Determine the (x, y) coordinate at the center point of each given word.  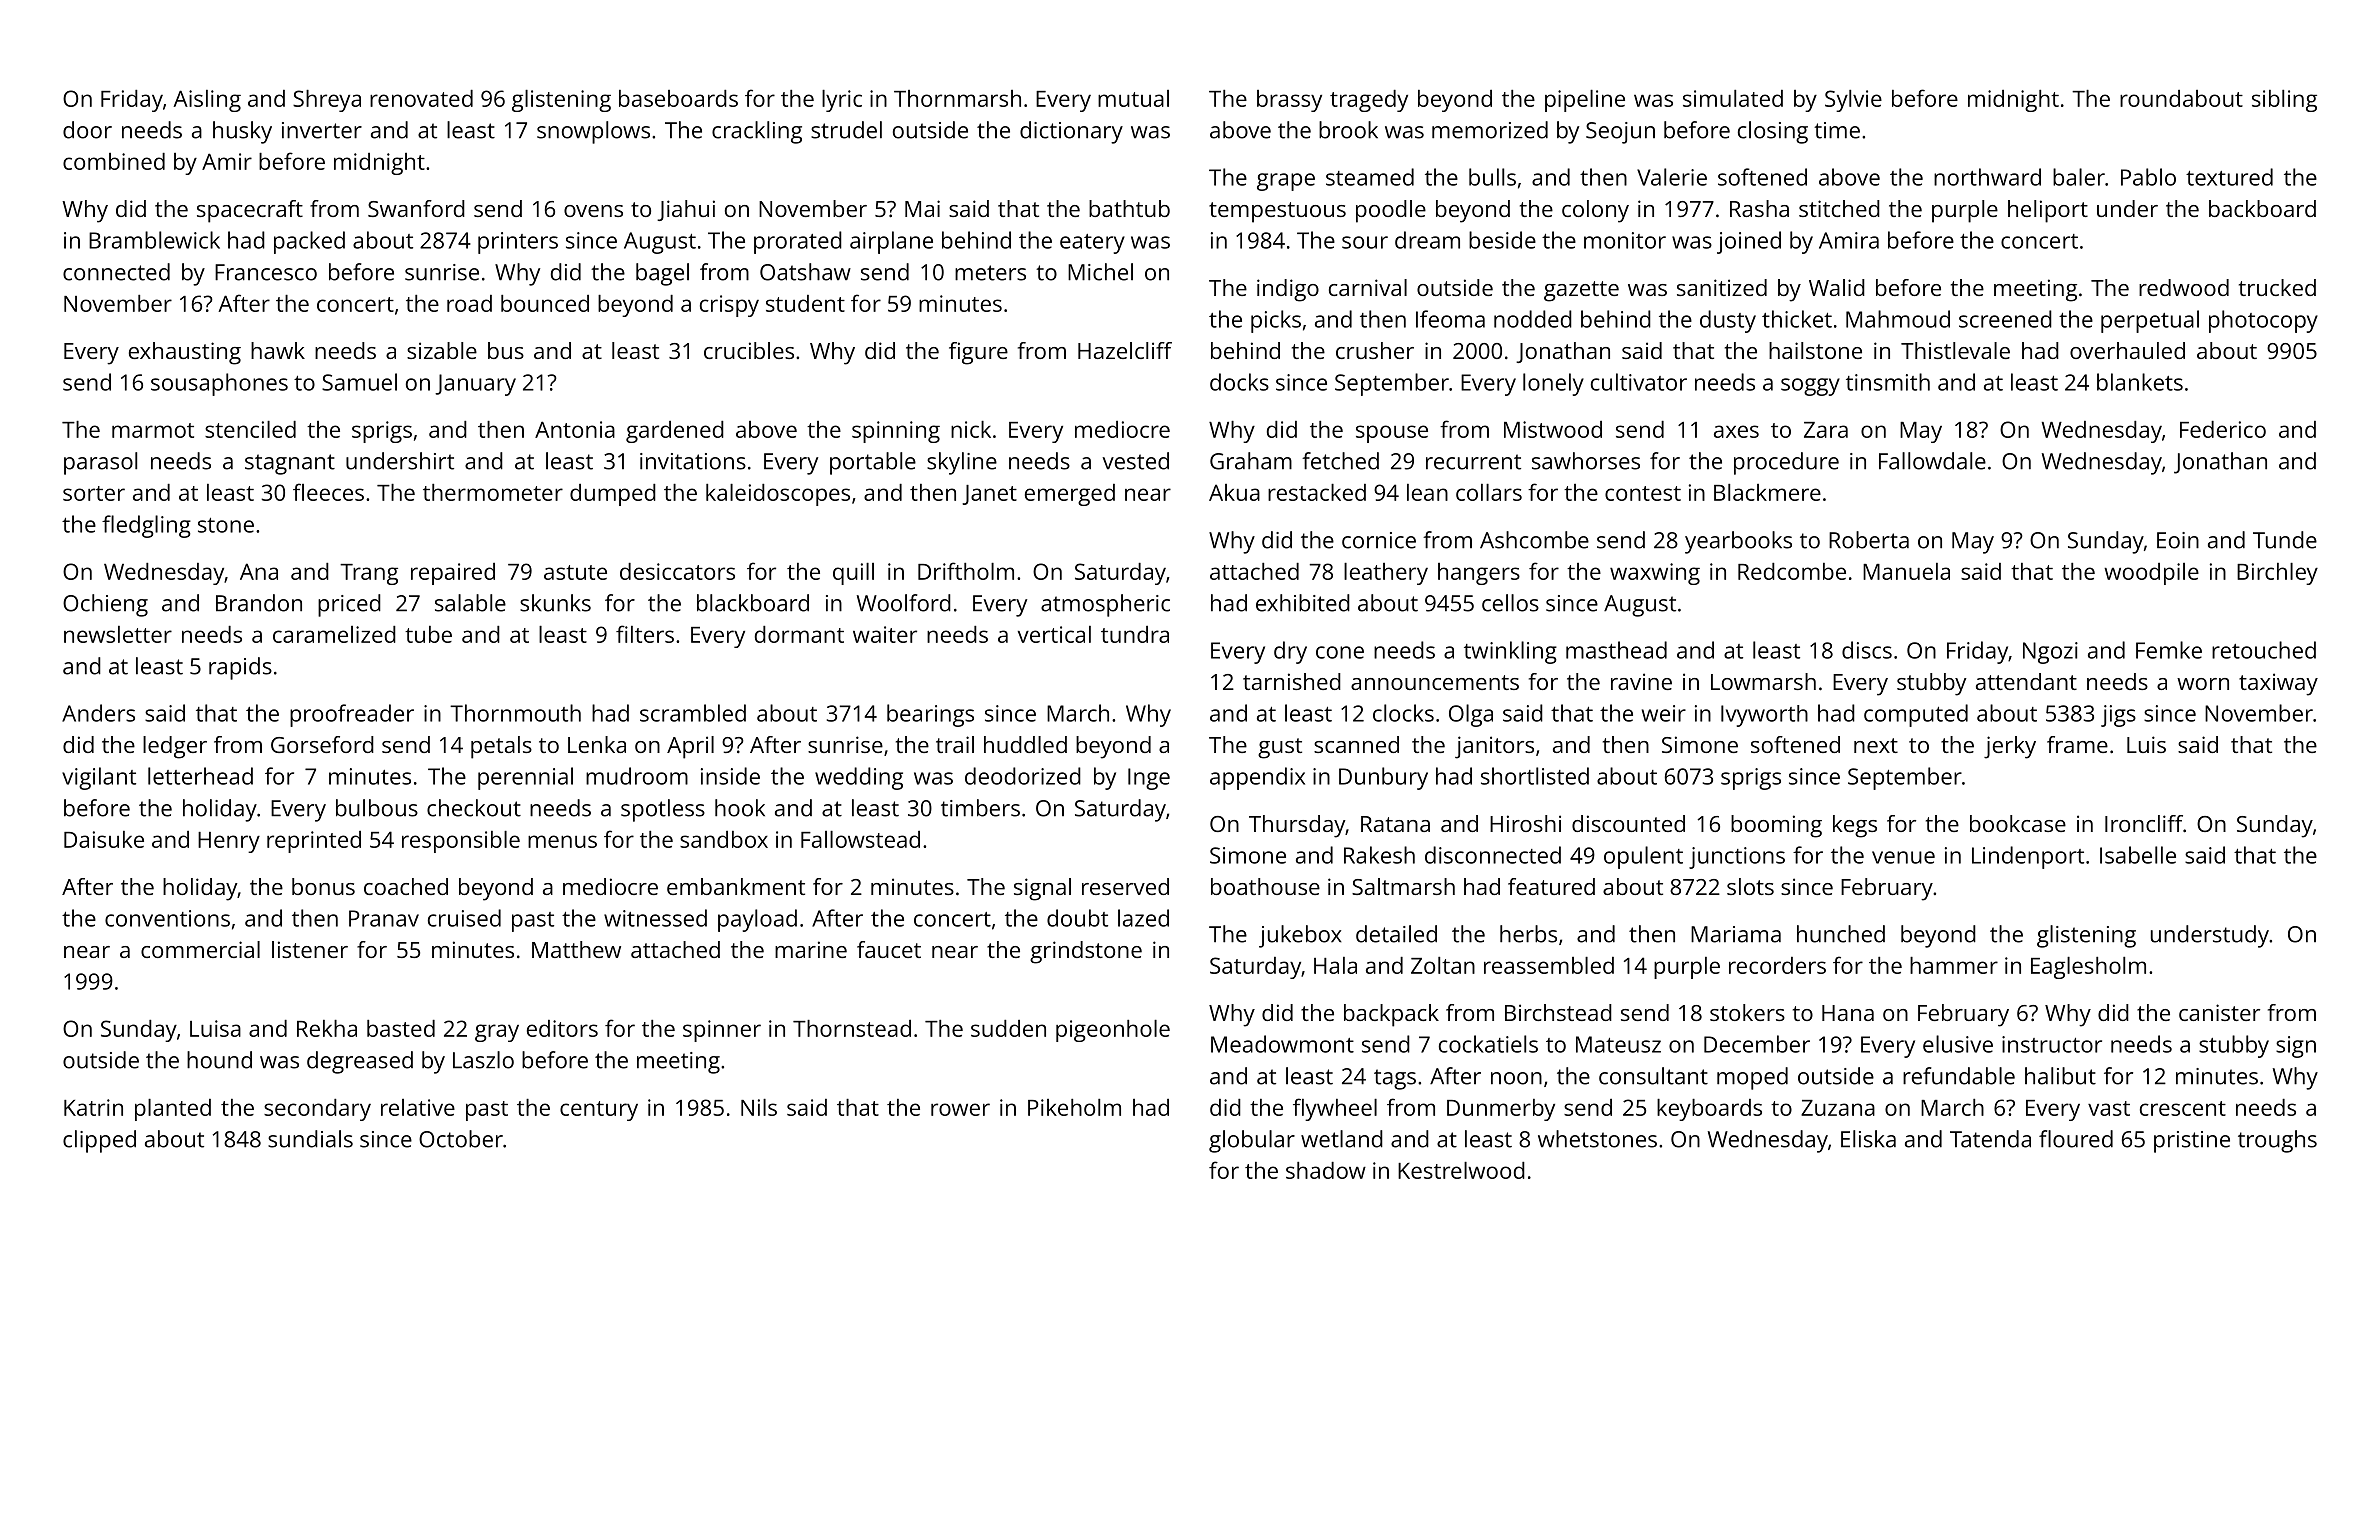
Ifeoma (1450, 319)
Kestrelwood (1461, 1170)
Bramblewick (154, 240)
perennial (525, 778)
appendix (1257, 778)
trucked (2277, 287)
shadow (1326, 1170)
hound (219, 1060)
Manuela (1906, 571)
